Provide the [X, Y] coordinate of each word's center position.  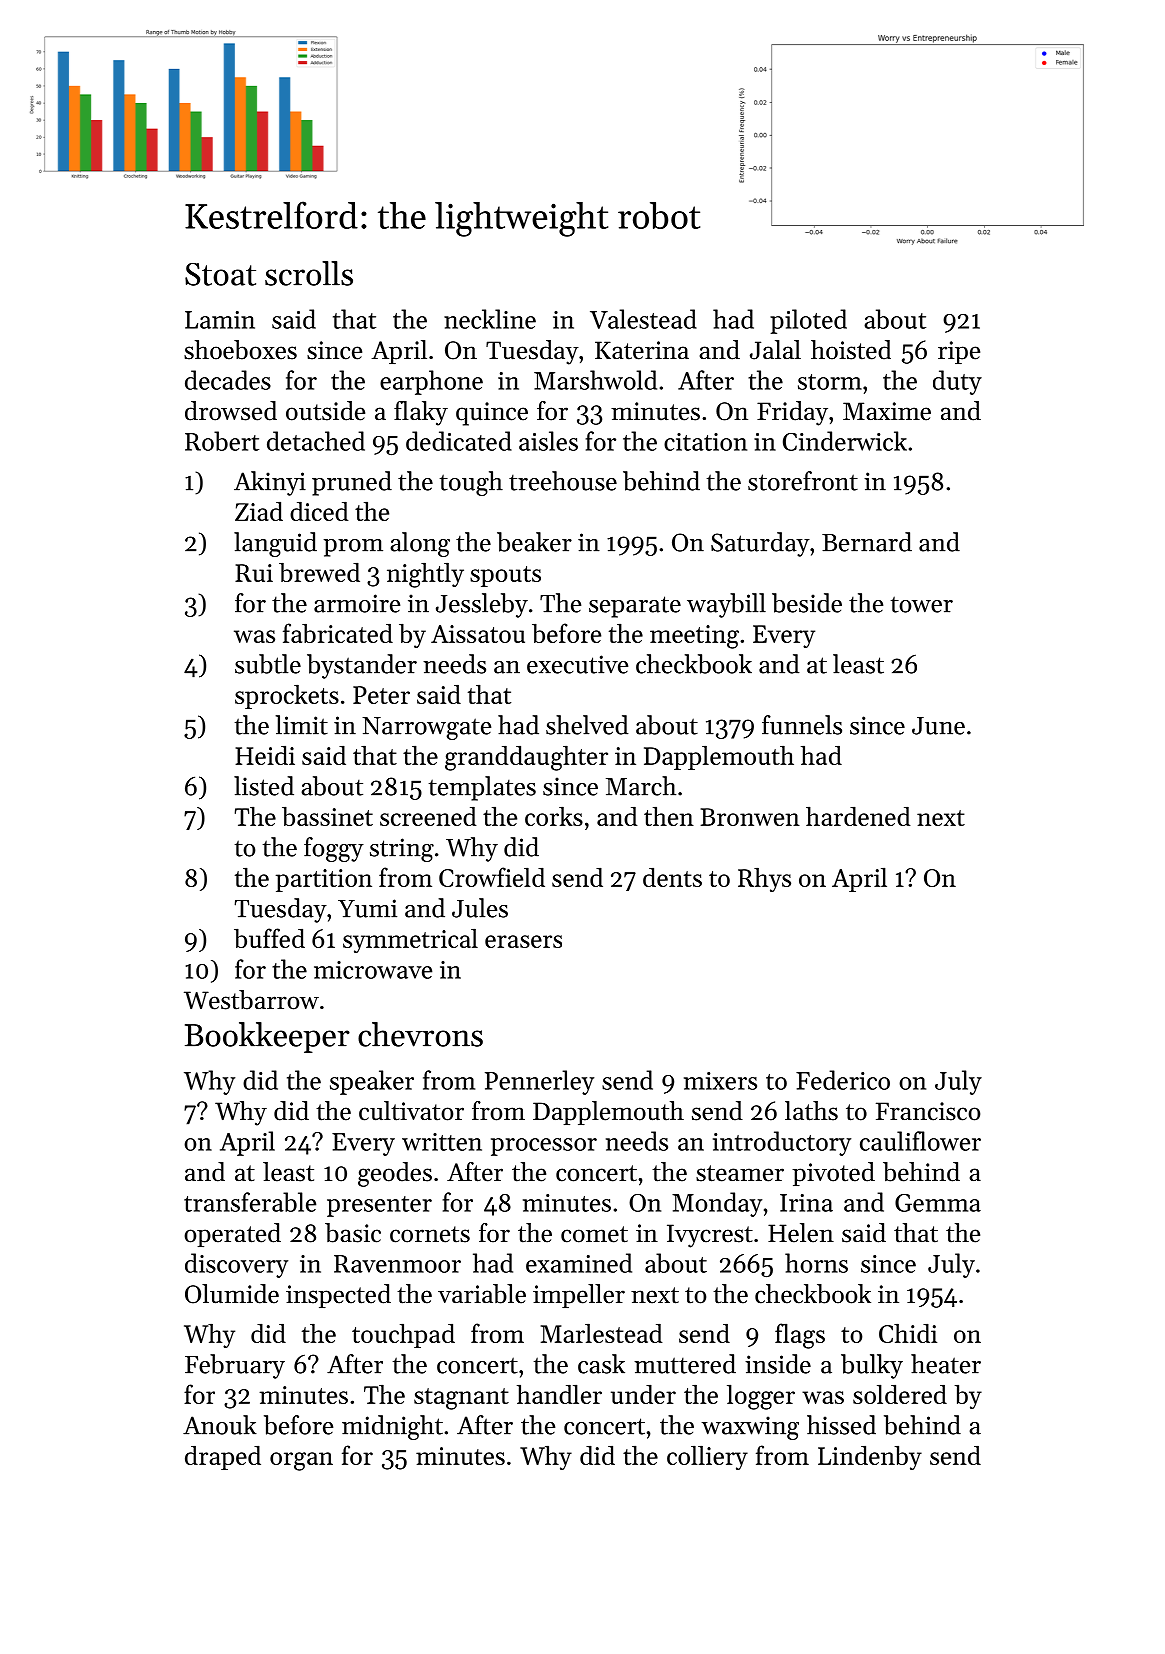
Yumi [367, 908]
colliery [707, 1457]
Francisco [928, 1111]
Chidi [908, 1333]
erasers [523, 941]
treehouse [563, 481]
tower [922, 604]
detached [316, 441]
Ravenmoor [397, 1264]
